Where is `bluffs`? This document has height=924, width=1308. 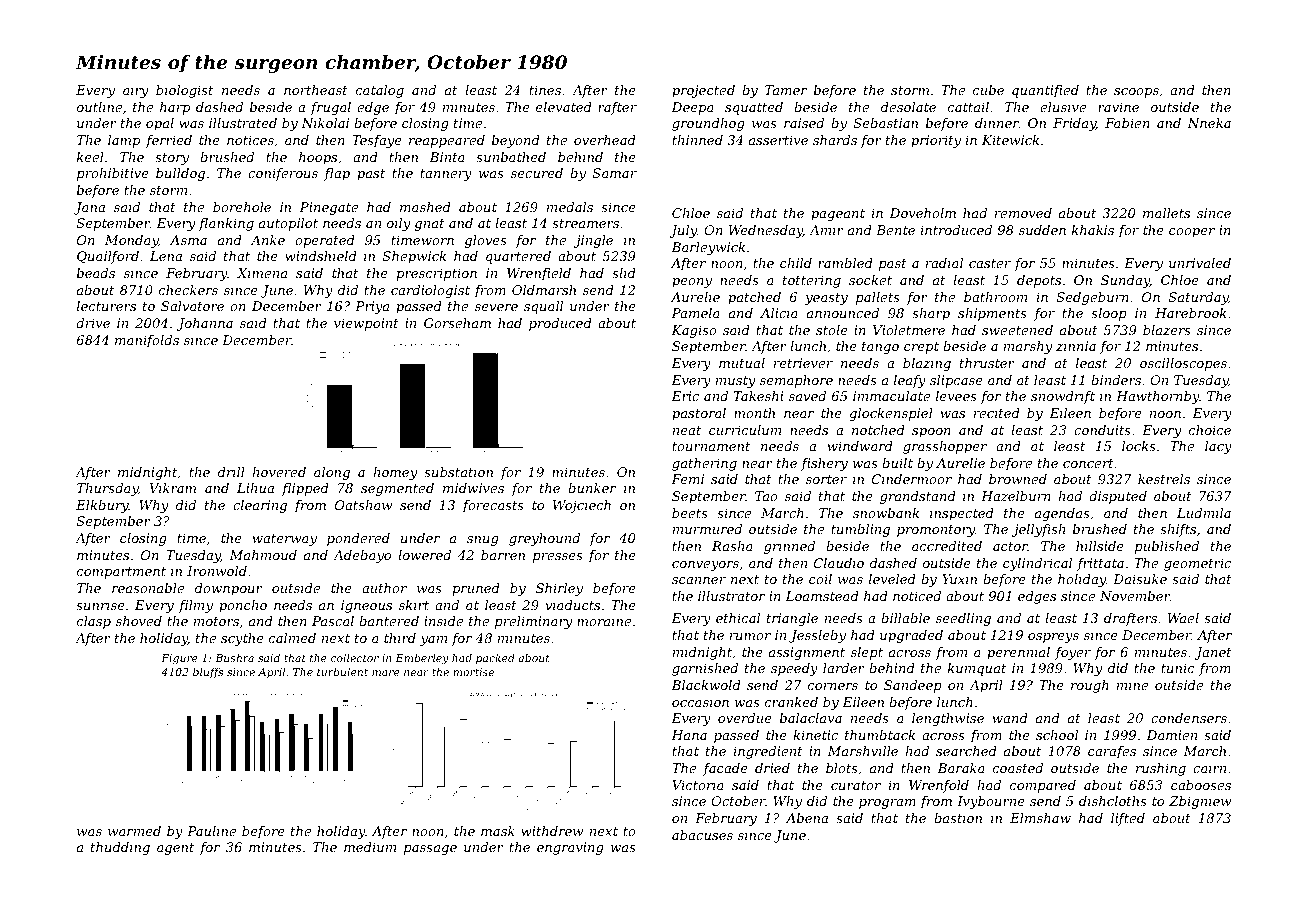 bluffs is located at coordinates (208, 673).
